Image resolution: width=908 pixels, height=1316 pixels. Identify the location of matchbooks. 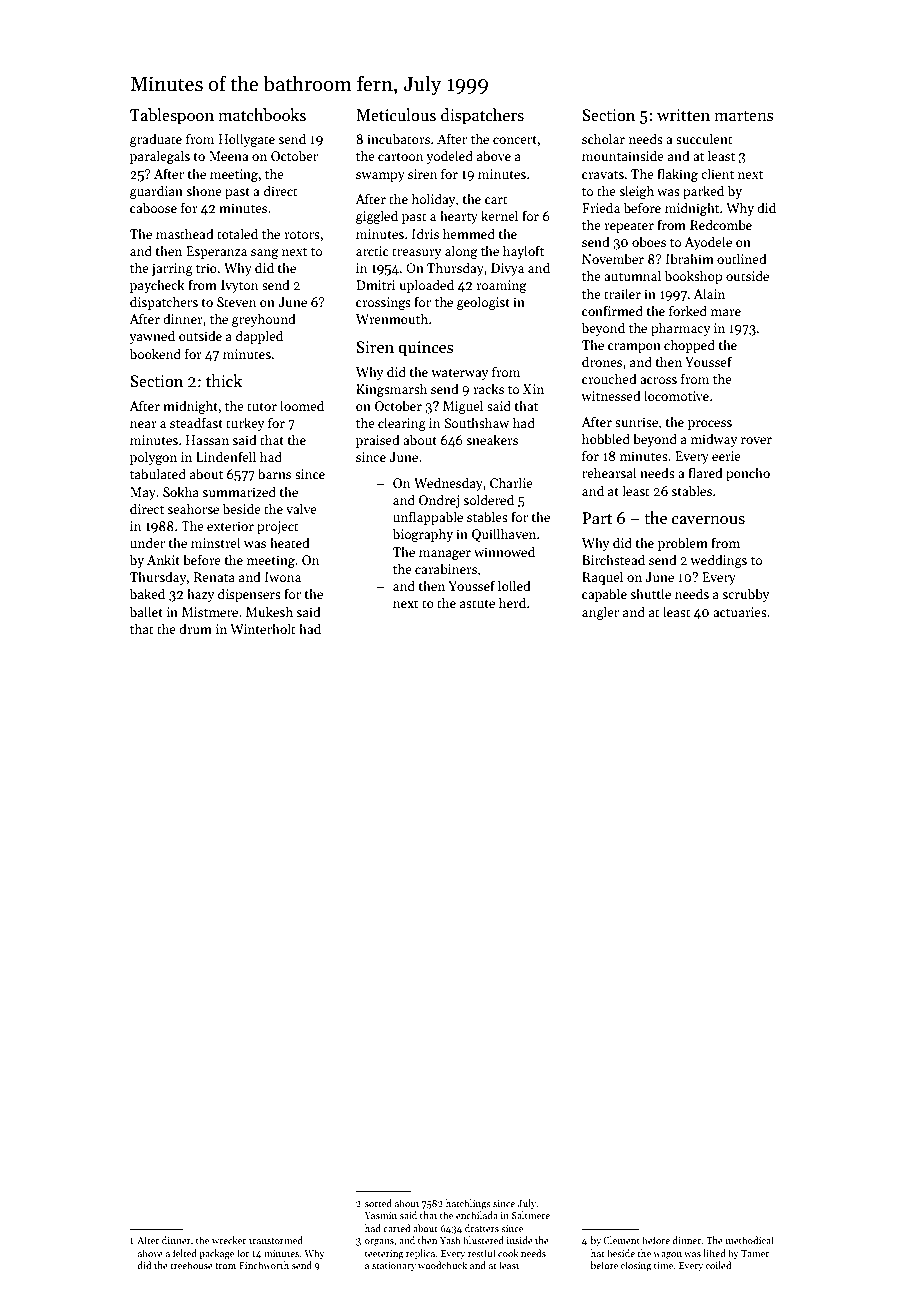
(262, 114).
